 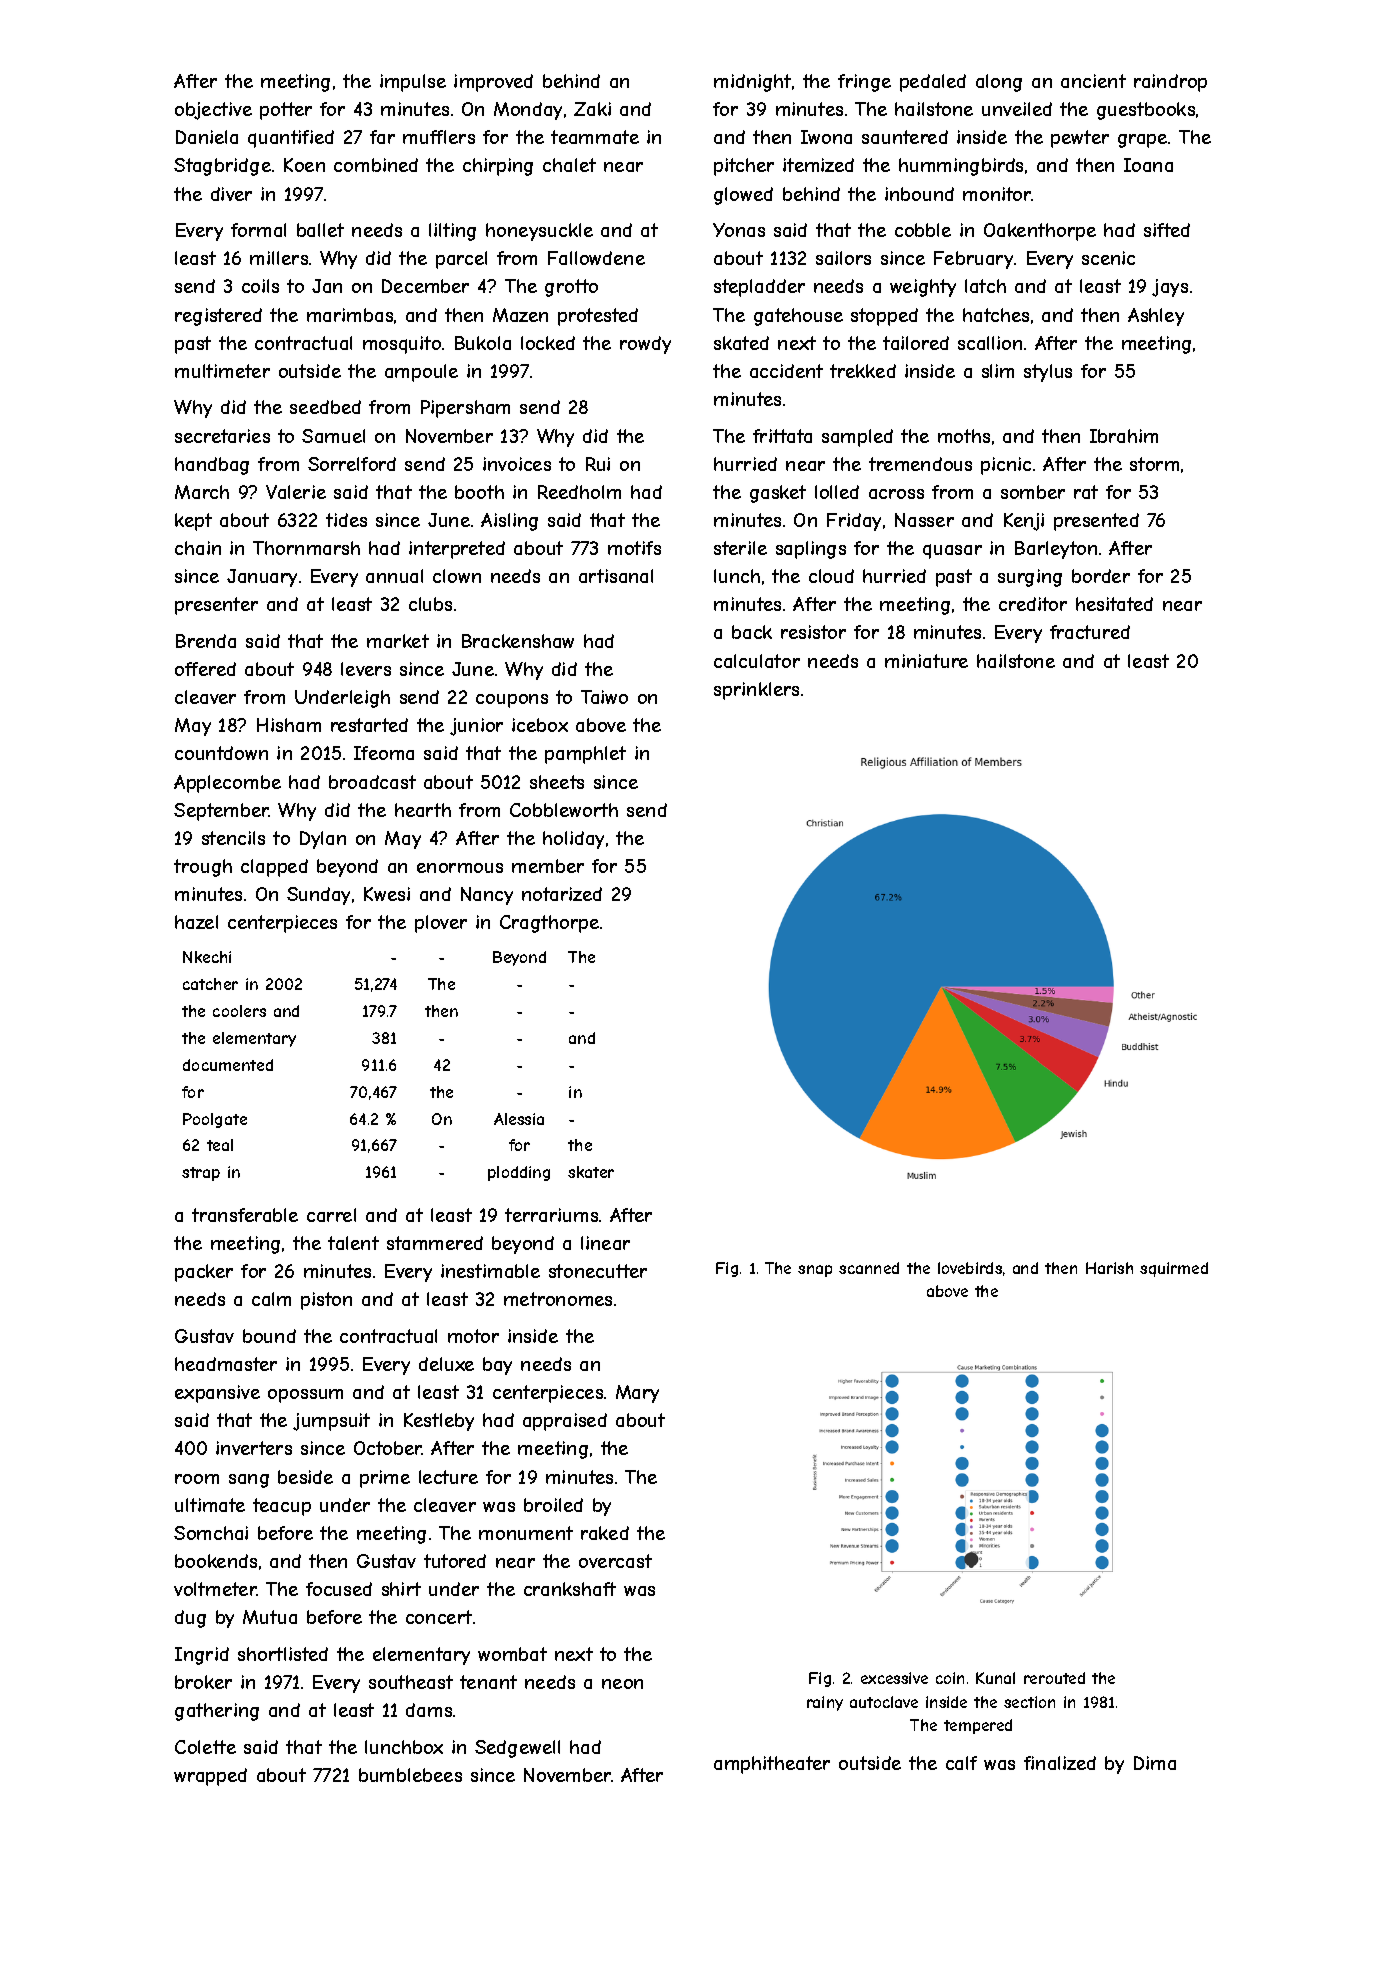 What do you see at coordinates (970, 1268) in the screenshot?
I see `lovebirds` at bounding box center [970, 1268].
